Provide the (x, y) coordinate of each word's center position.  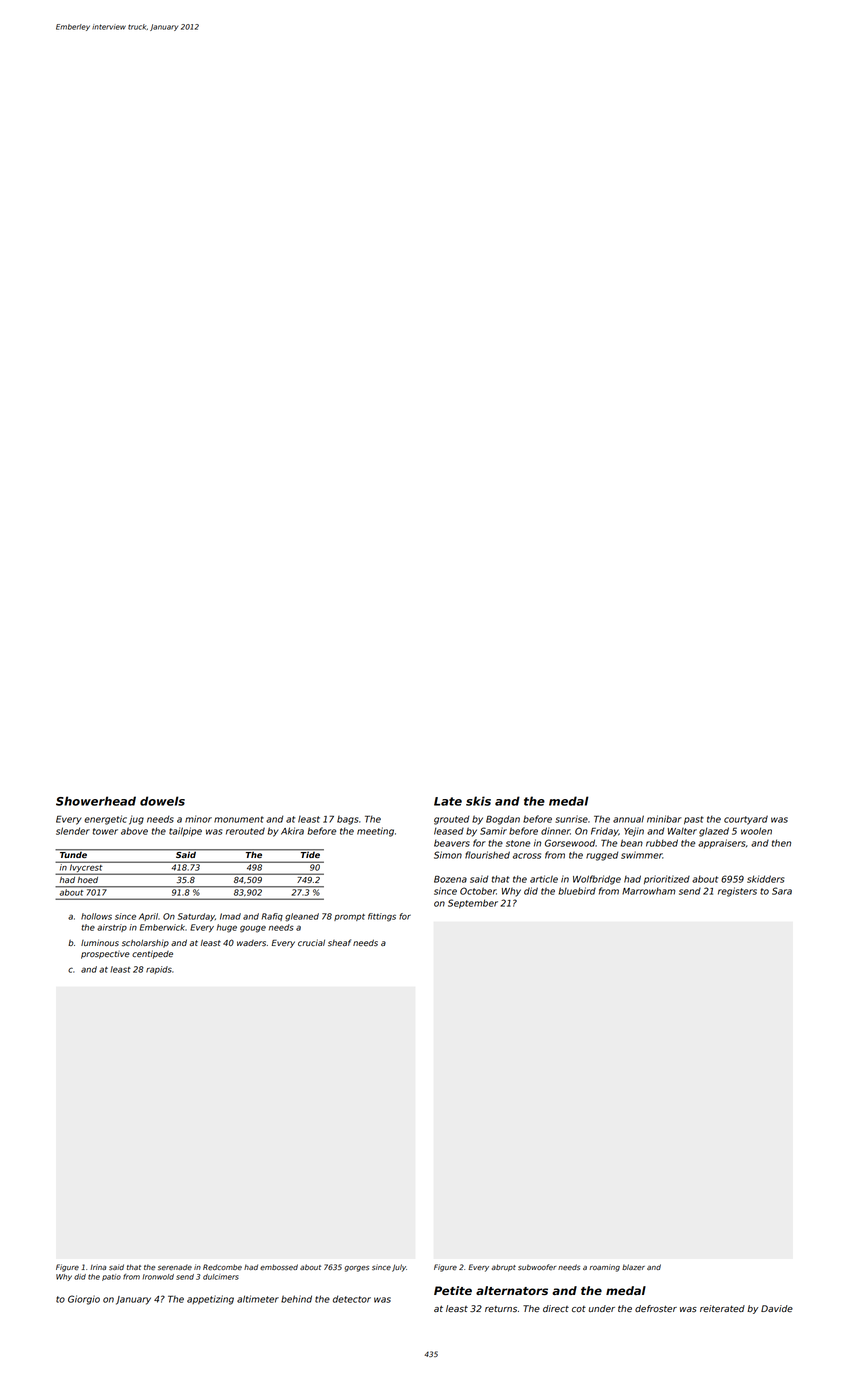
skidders (765, 879)
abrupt (504, 1268)
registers (737, 892)
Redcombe (222, 1267)
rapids (159, 970)
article (544, 879)
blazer (633, 1267)
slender (73, 831)
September (473, 904)
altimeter (258, 1299)
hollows (96, 916)
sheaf (339, 942)
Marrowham (648, 891)
